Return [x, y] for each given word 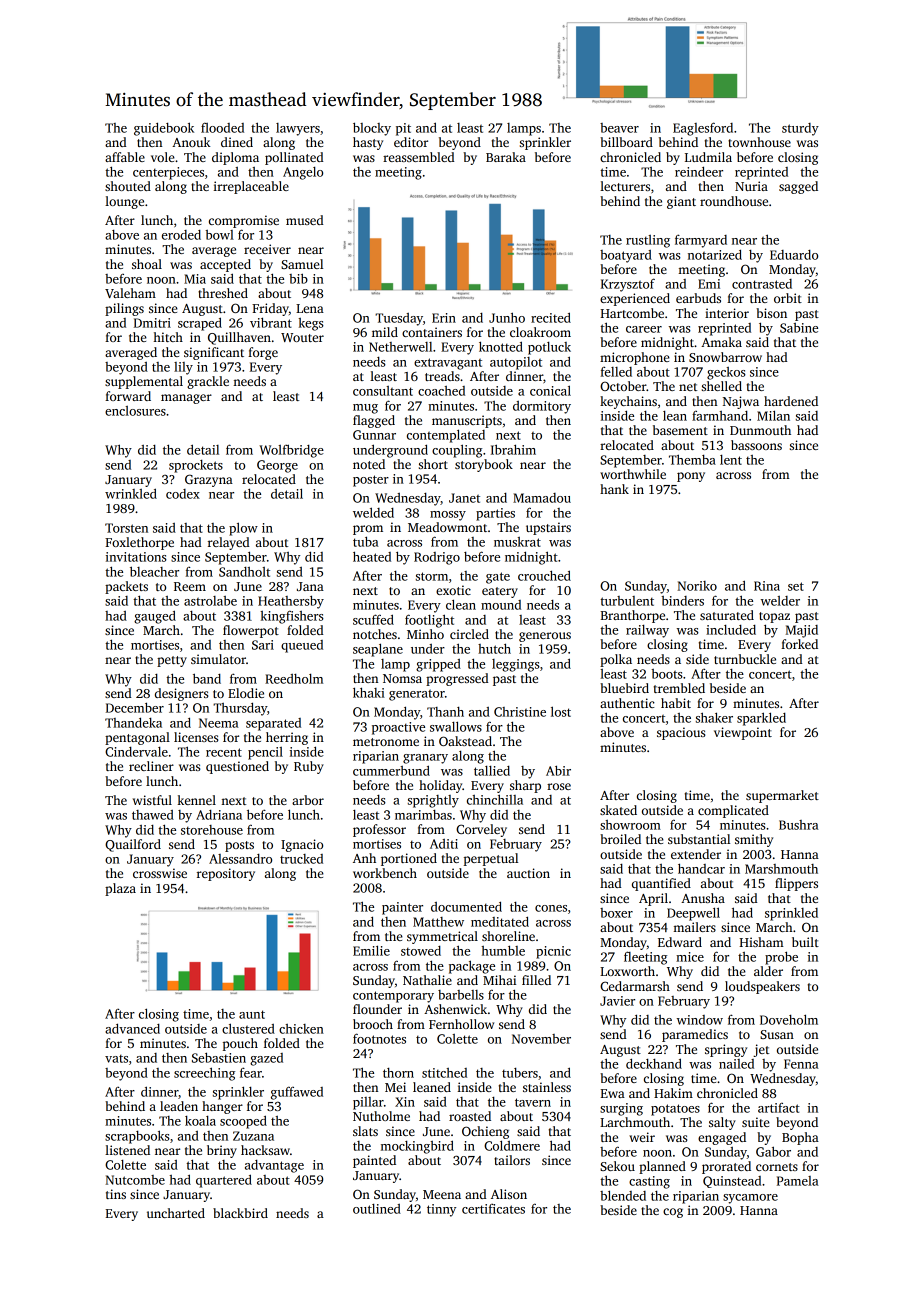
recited [551, 317]
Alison [509, 1194]
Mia [195, 279]
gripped [438, 665]
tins [116, 1194]
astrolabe [210, 601]
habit [676, 703]
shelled [722, 386]
